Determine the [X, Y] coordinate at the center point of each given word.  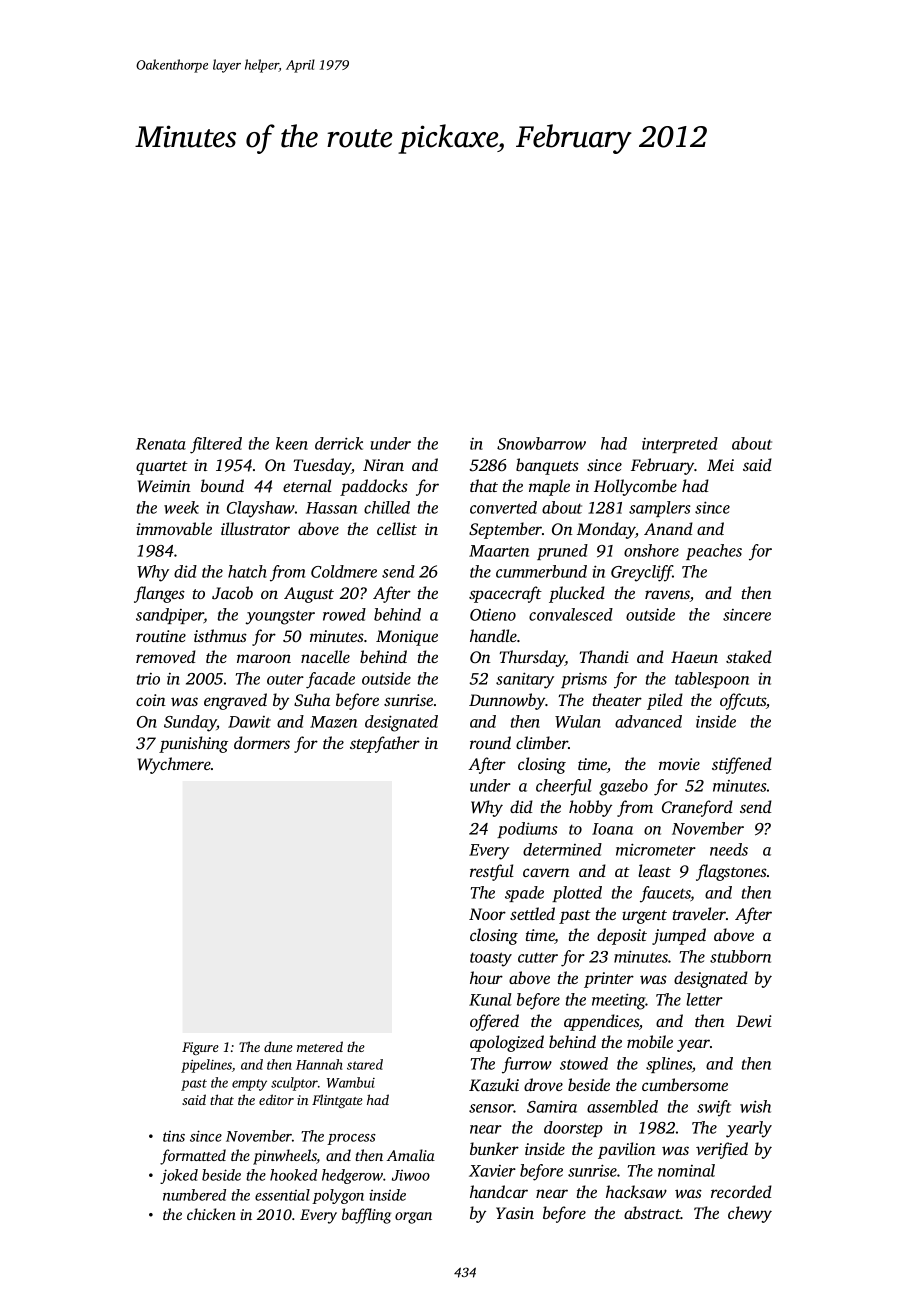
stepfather [385, 744]
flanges [159, 594]
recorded [741, 1191]
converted [503, 507]
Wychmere [174, 765]
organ [413, 1218]
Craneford [697, 808]
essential [282, 1195]
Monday [606, 530]
